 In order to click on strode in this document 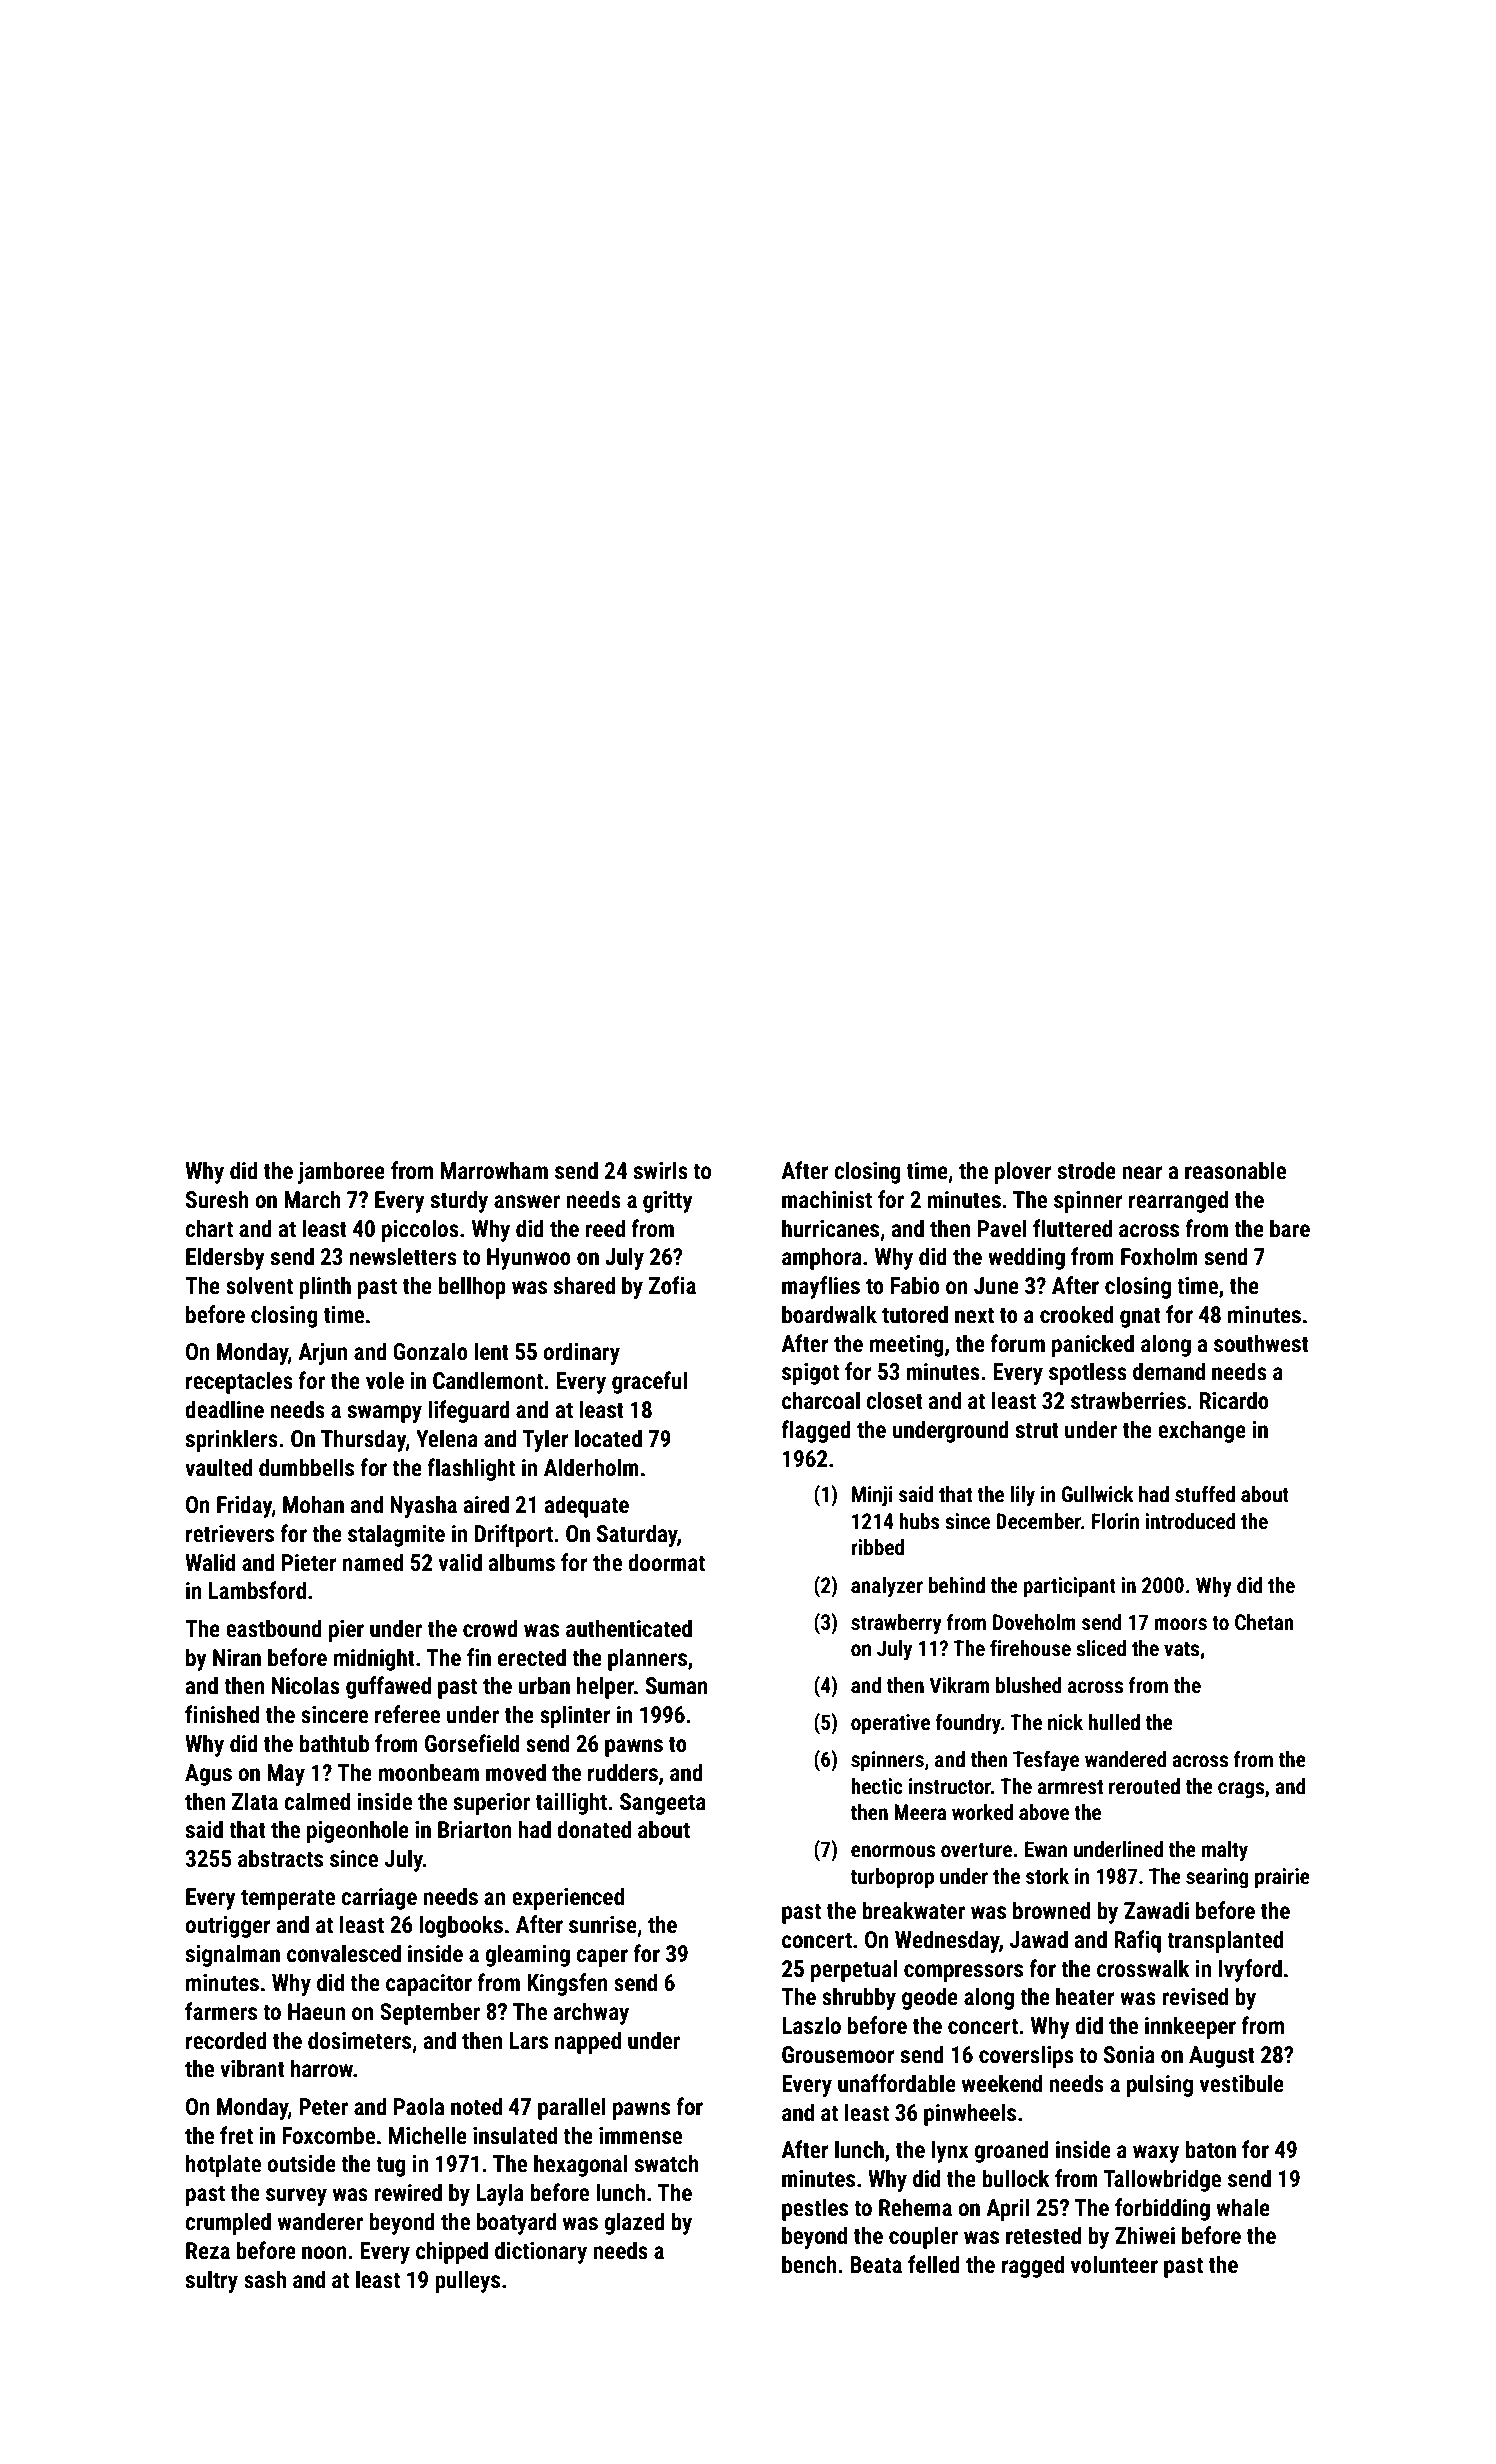, I will do `click(1086, 1170)`.
